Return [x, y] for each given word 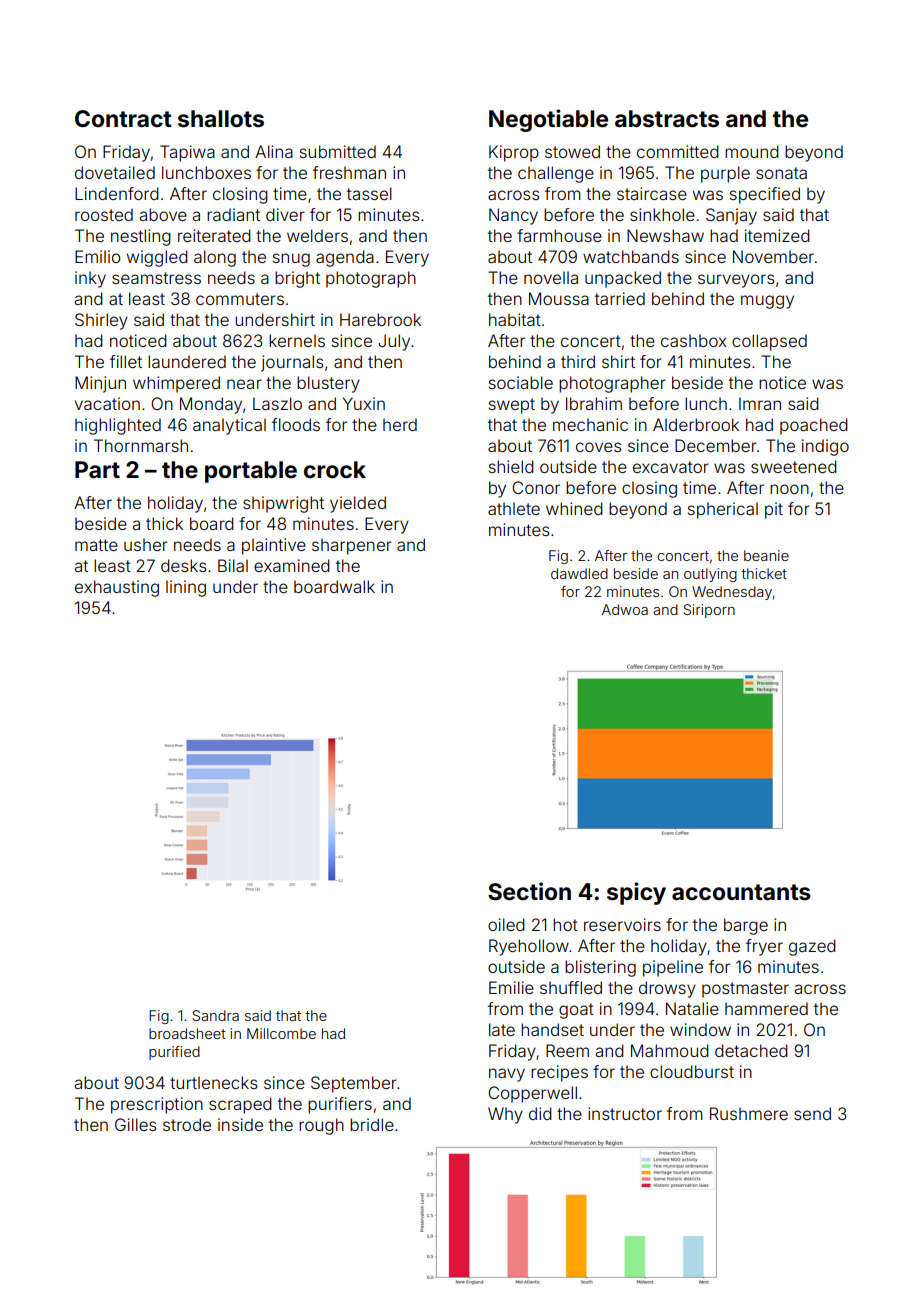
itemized [777, 235]
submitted [338, 151]
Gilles [136, 1124]
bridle [372, 1124]
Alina [274, 151]
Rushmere [749, 1113]
